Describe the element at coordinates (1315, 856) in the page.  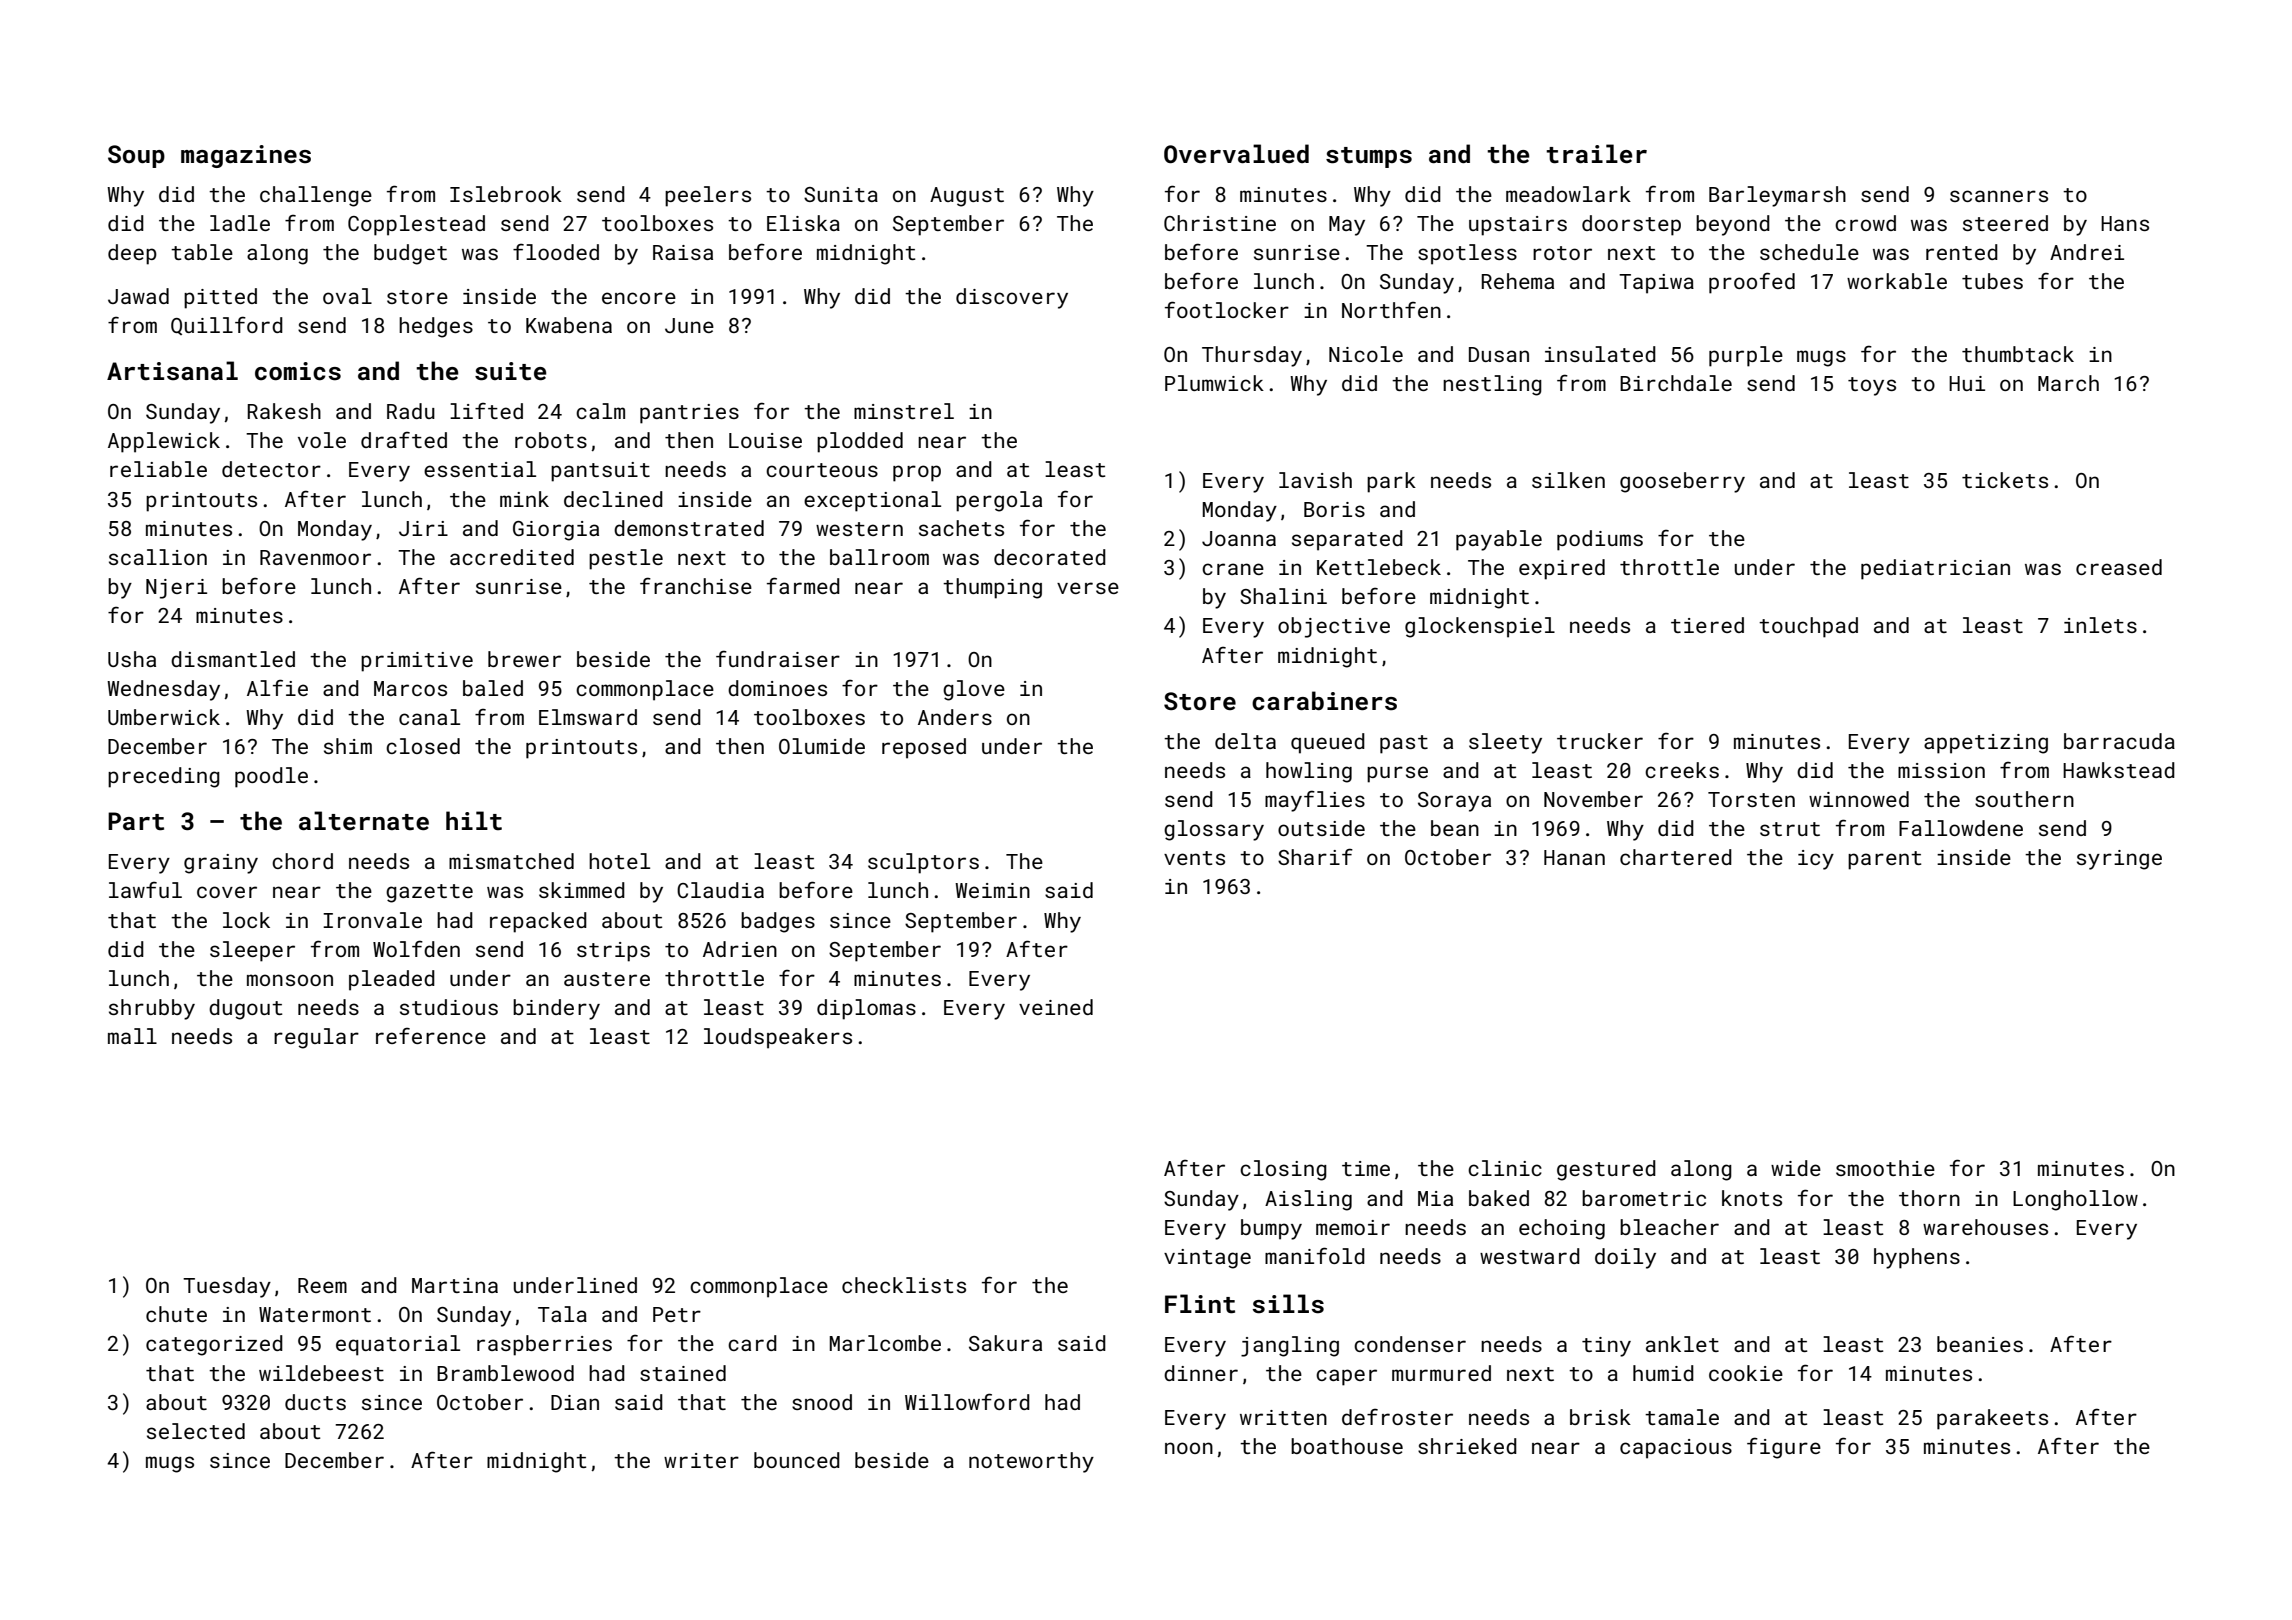
I see `Sharif` at that location.
